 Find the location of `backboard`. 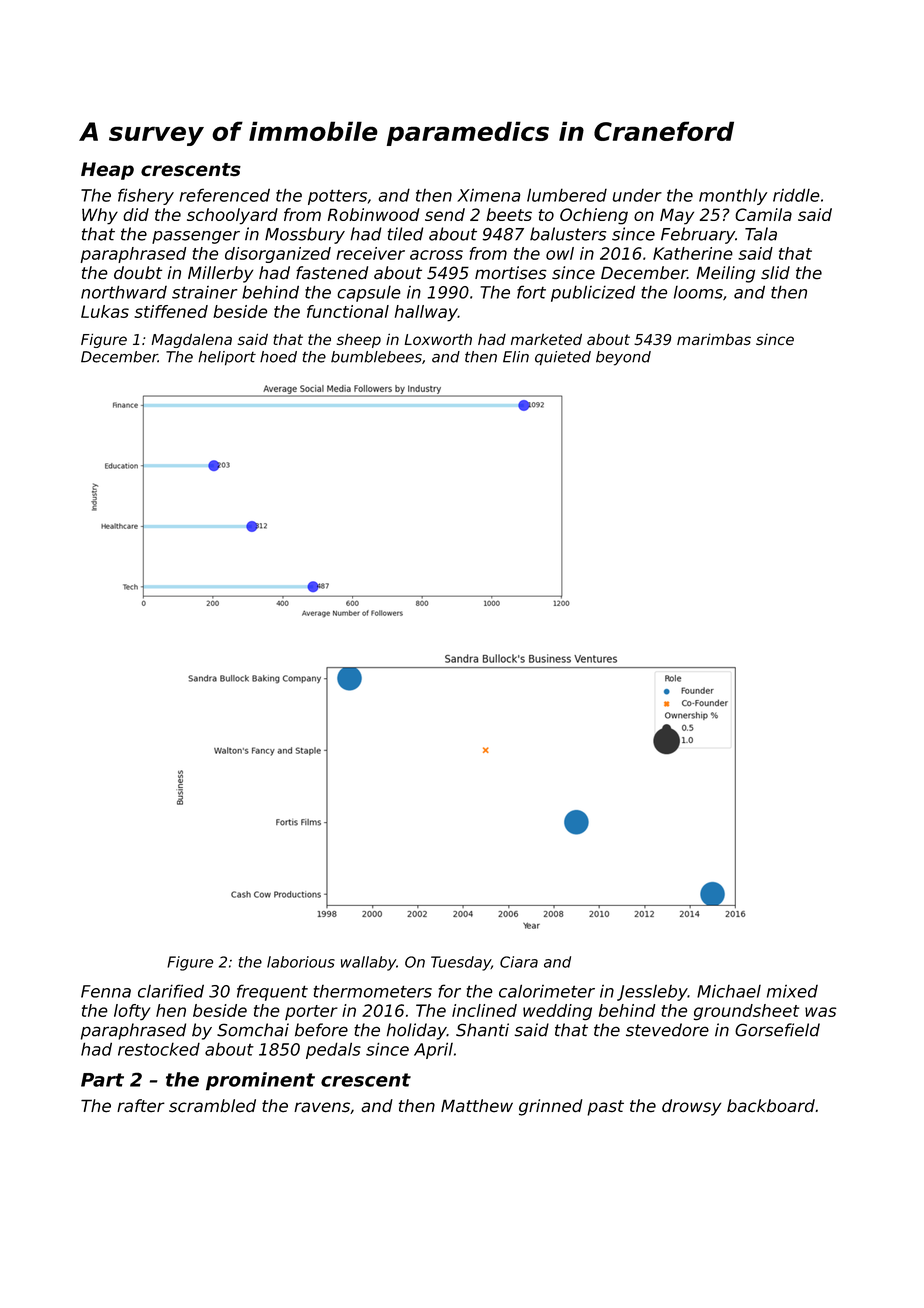

backboard is located at coordinates (771, 1106).
